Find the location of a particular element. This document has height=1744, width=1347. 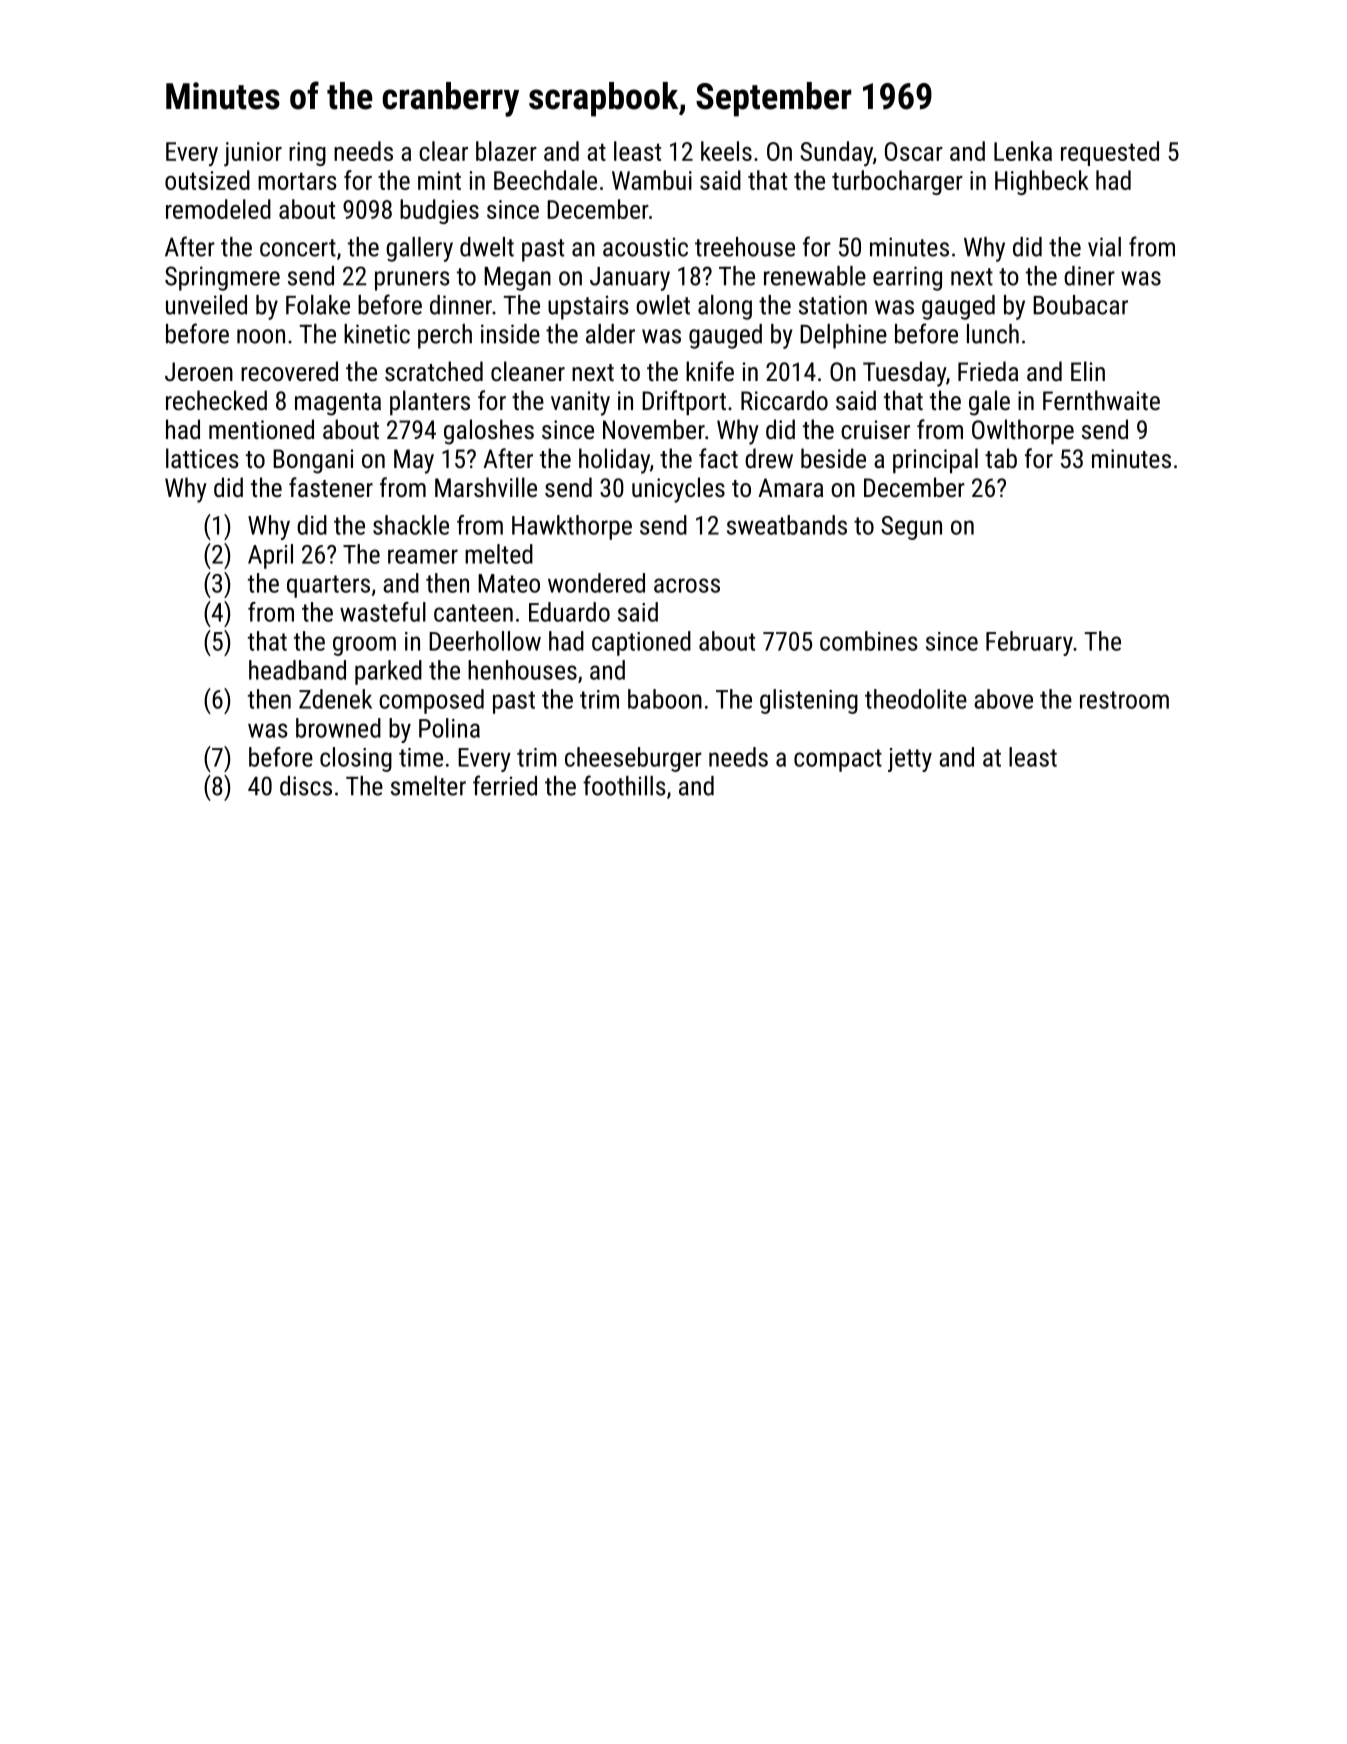

sweatbands is located at coordinates (787, 525).
